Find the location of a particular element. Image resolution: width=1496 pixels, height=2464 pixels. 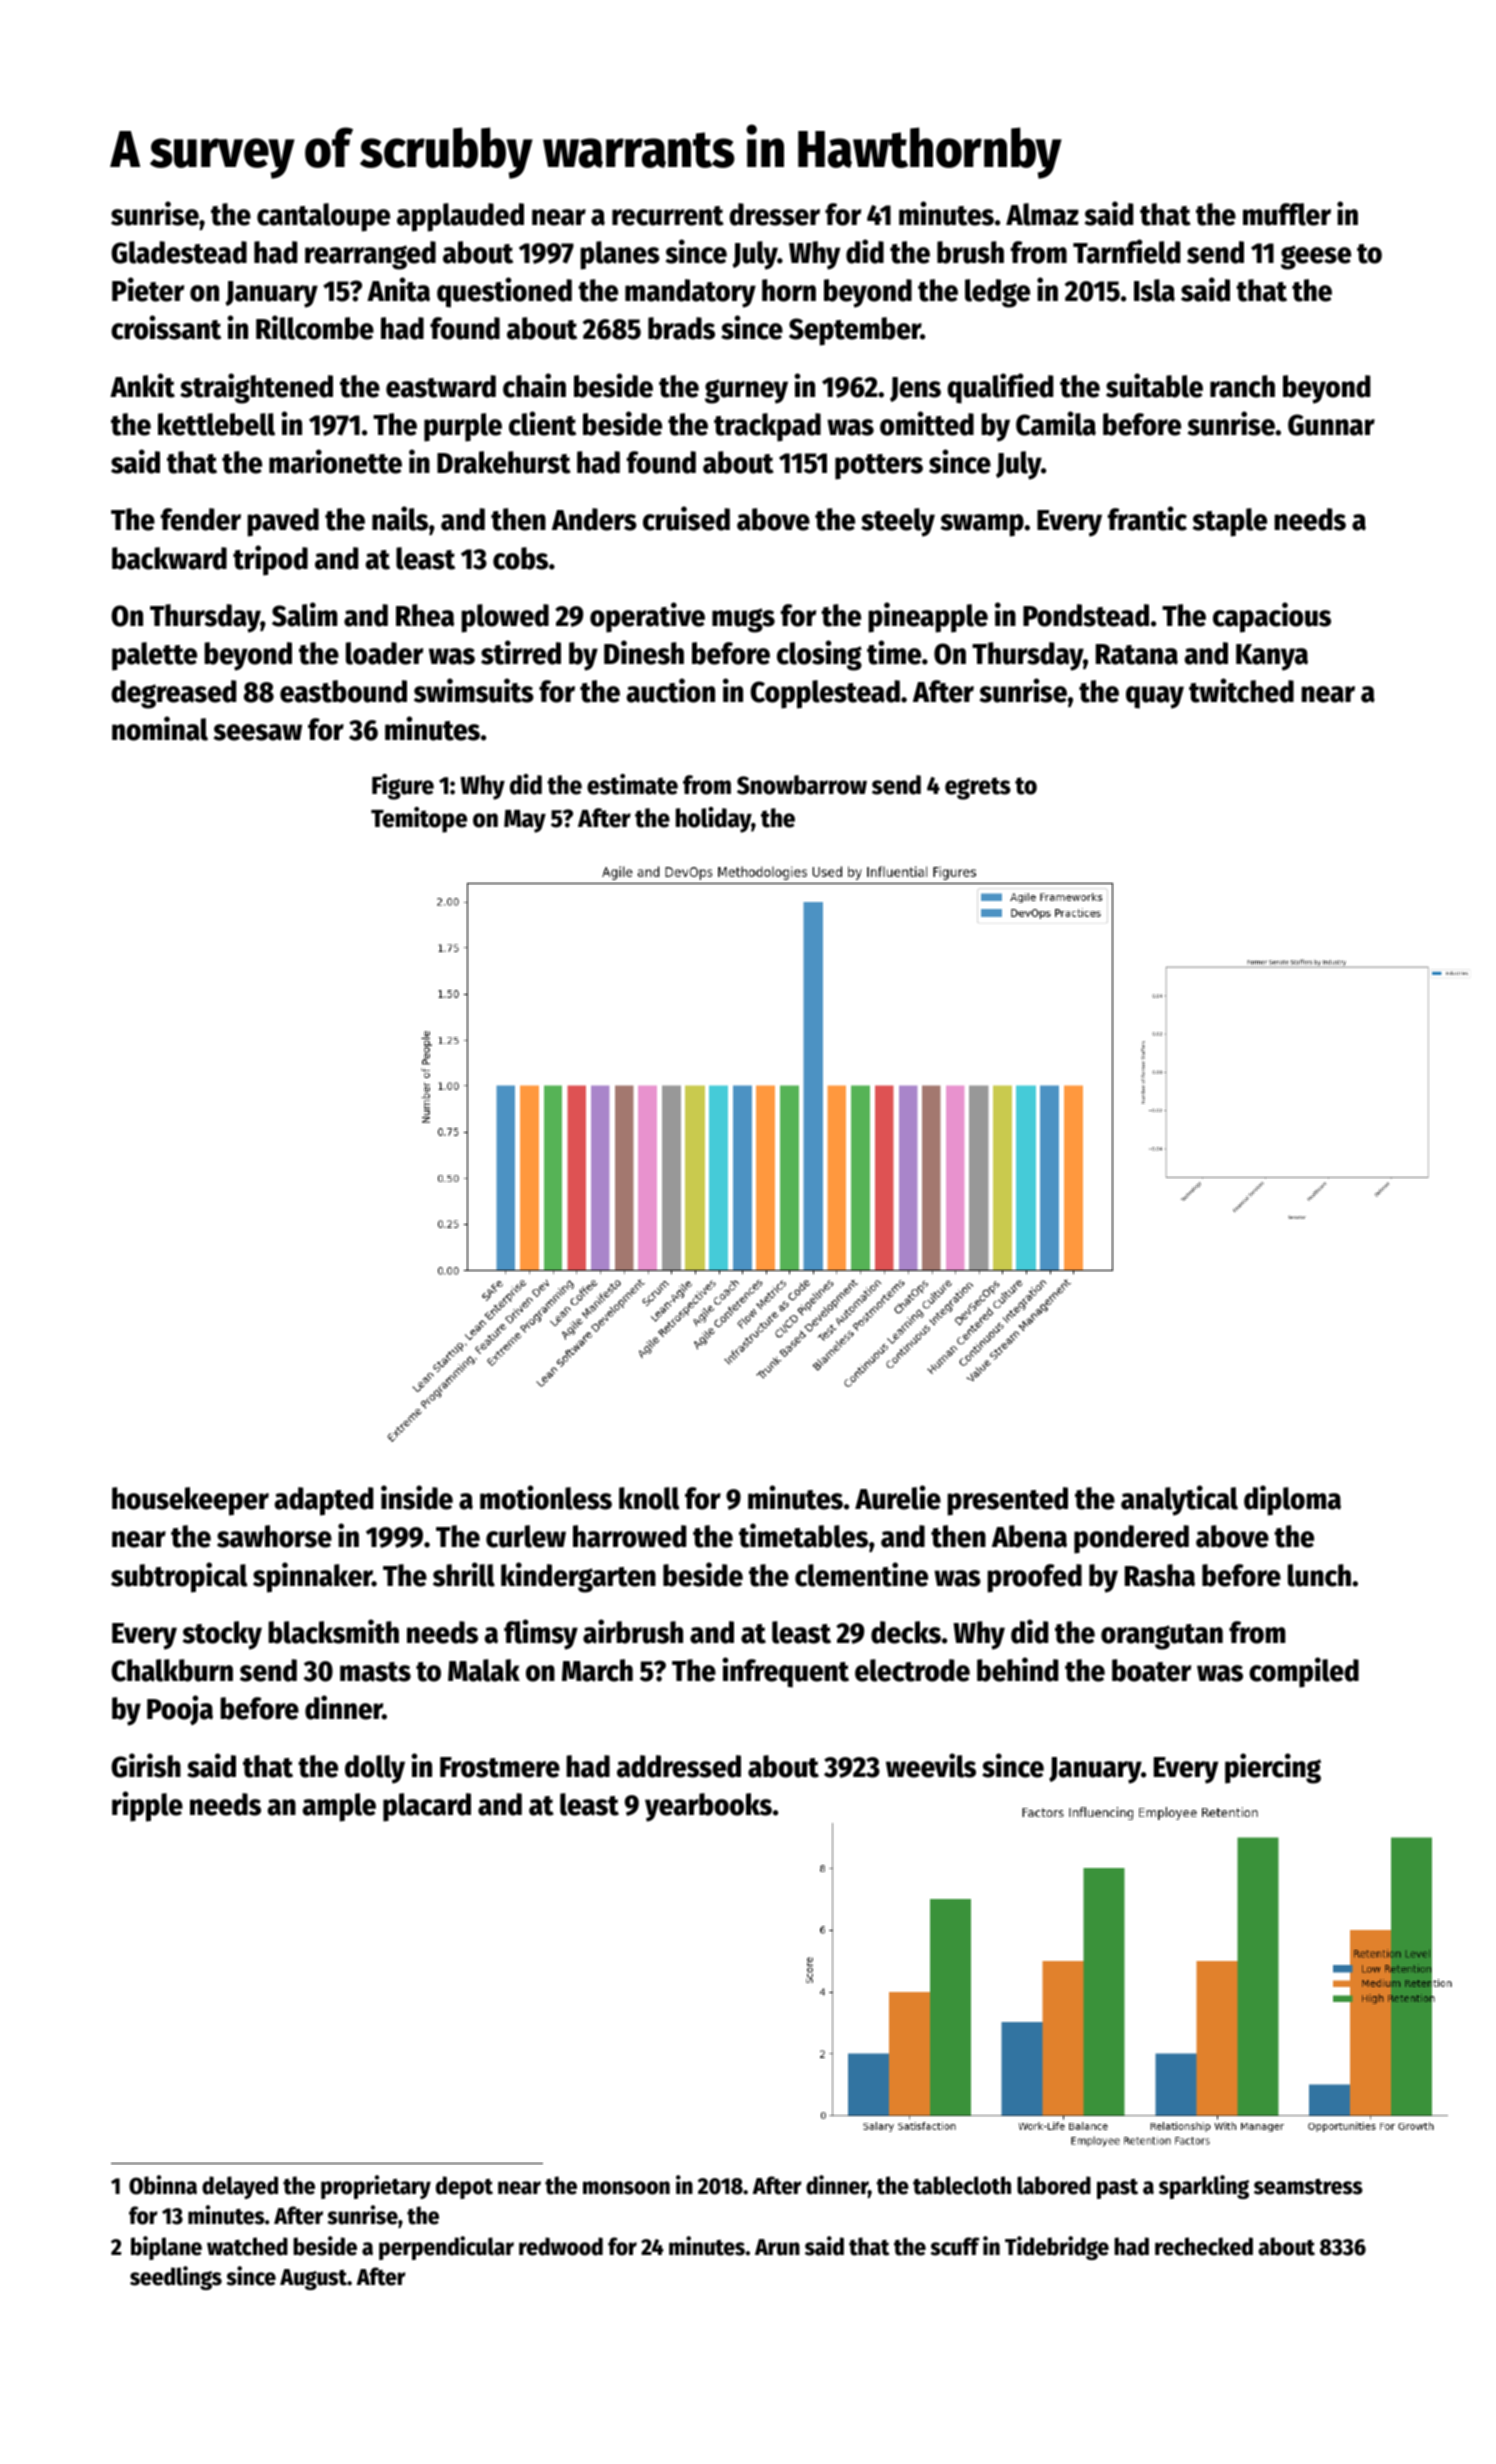

Gladestead is located at coordinates (179, 252).
